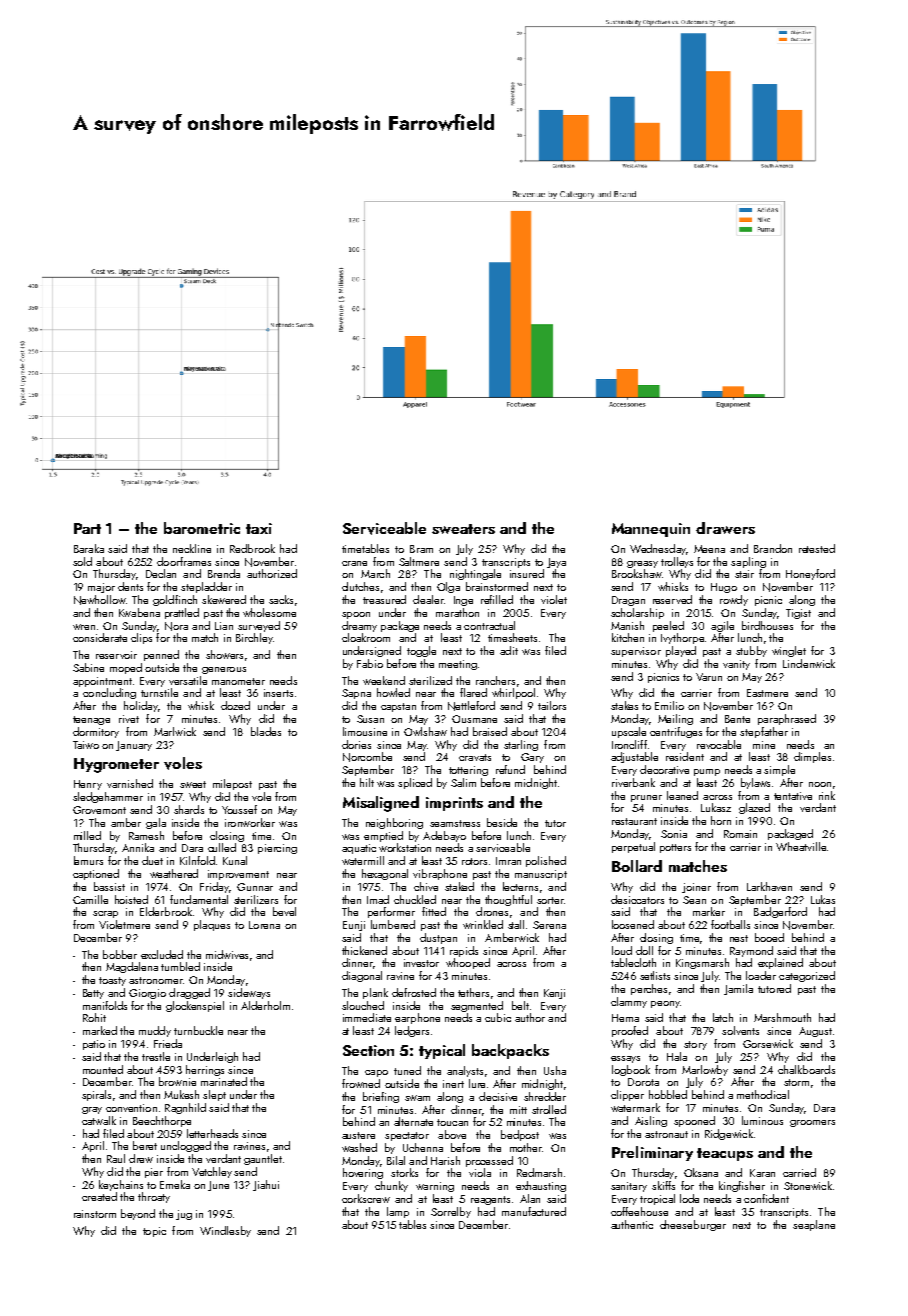 This screenshot has height=1316, width=908. I want to click on blades, so click(266, 731).
